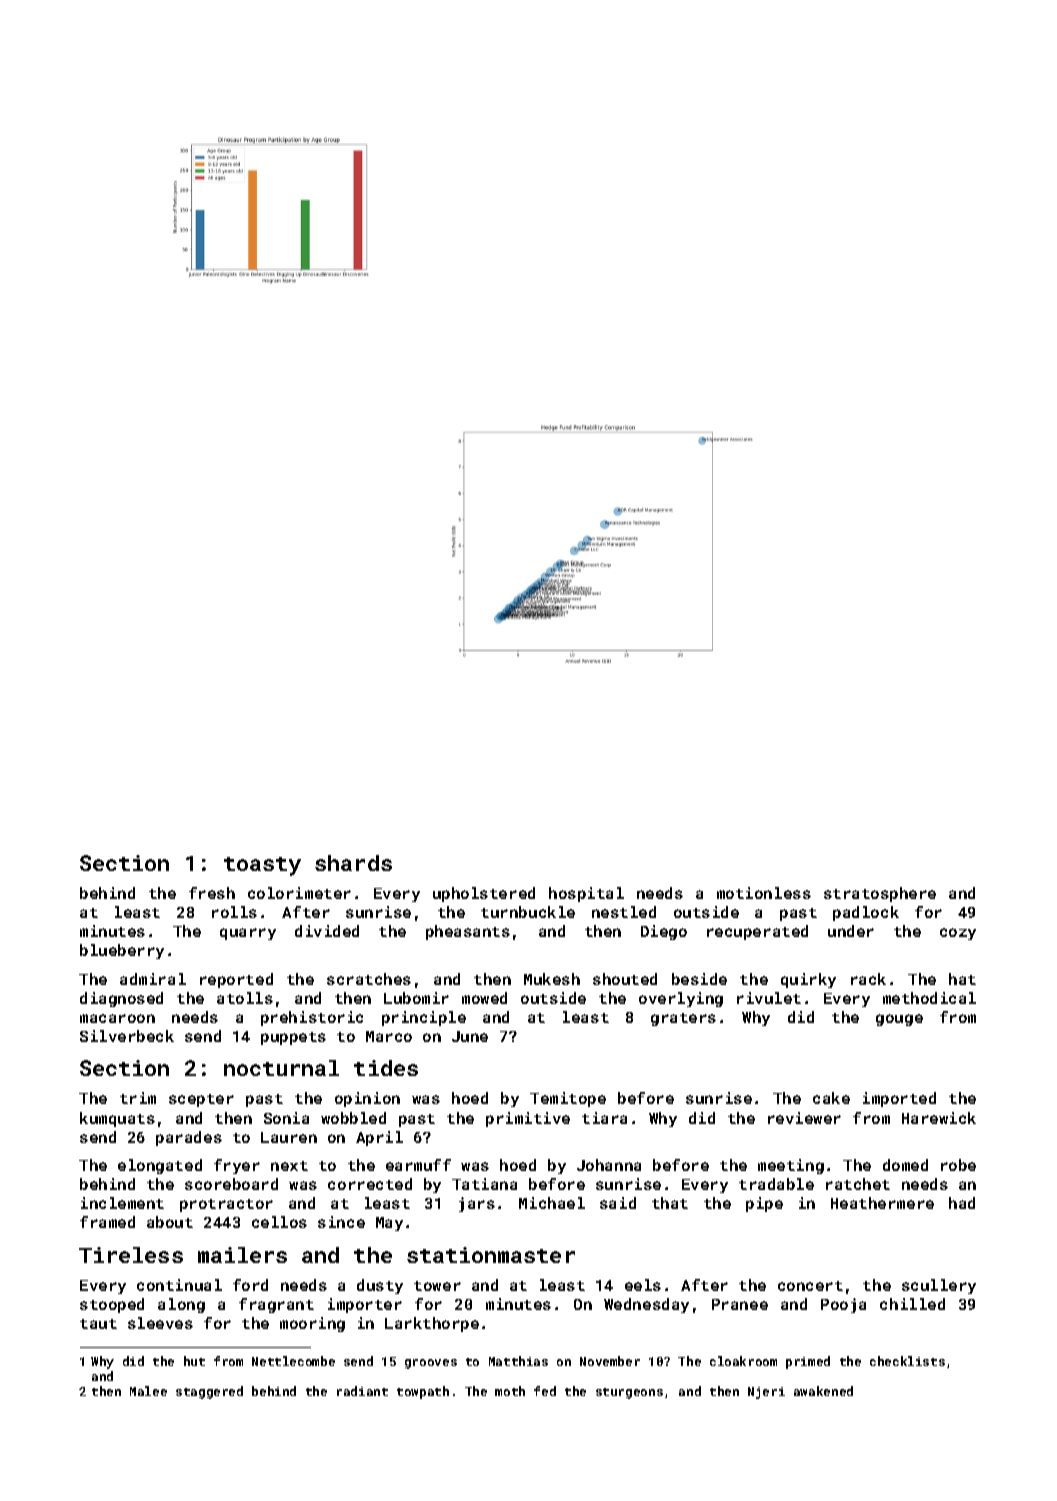 This document has height=1501, width=1057. I want to click on reviewer, so click(804, 1118).
